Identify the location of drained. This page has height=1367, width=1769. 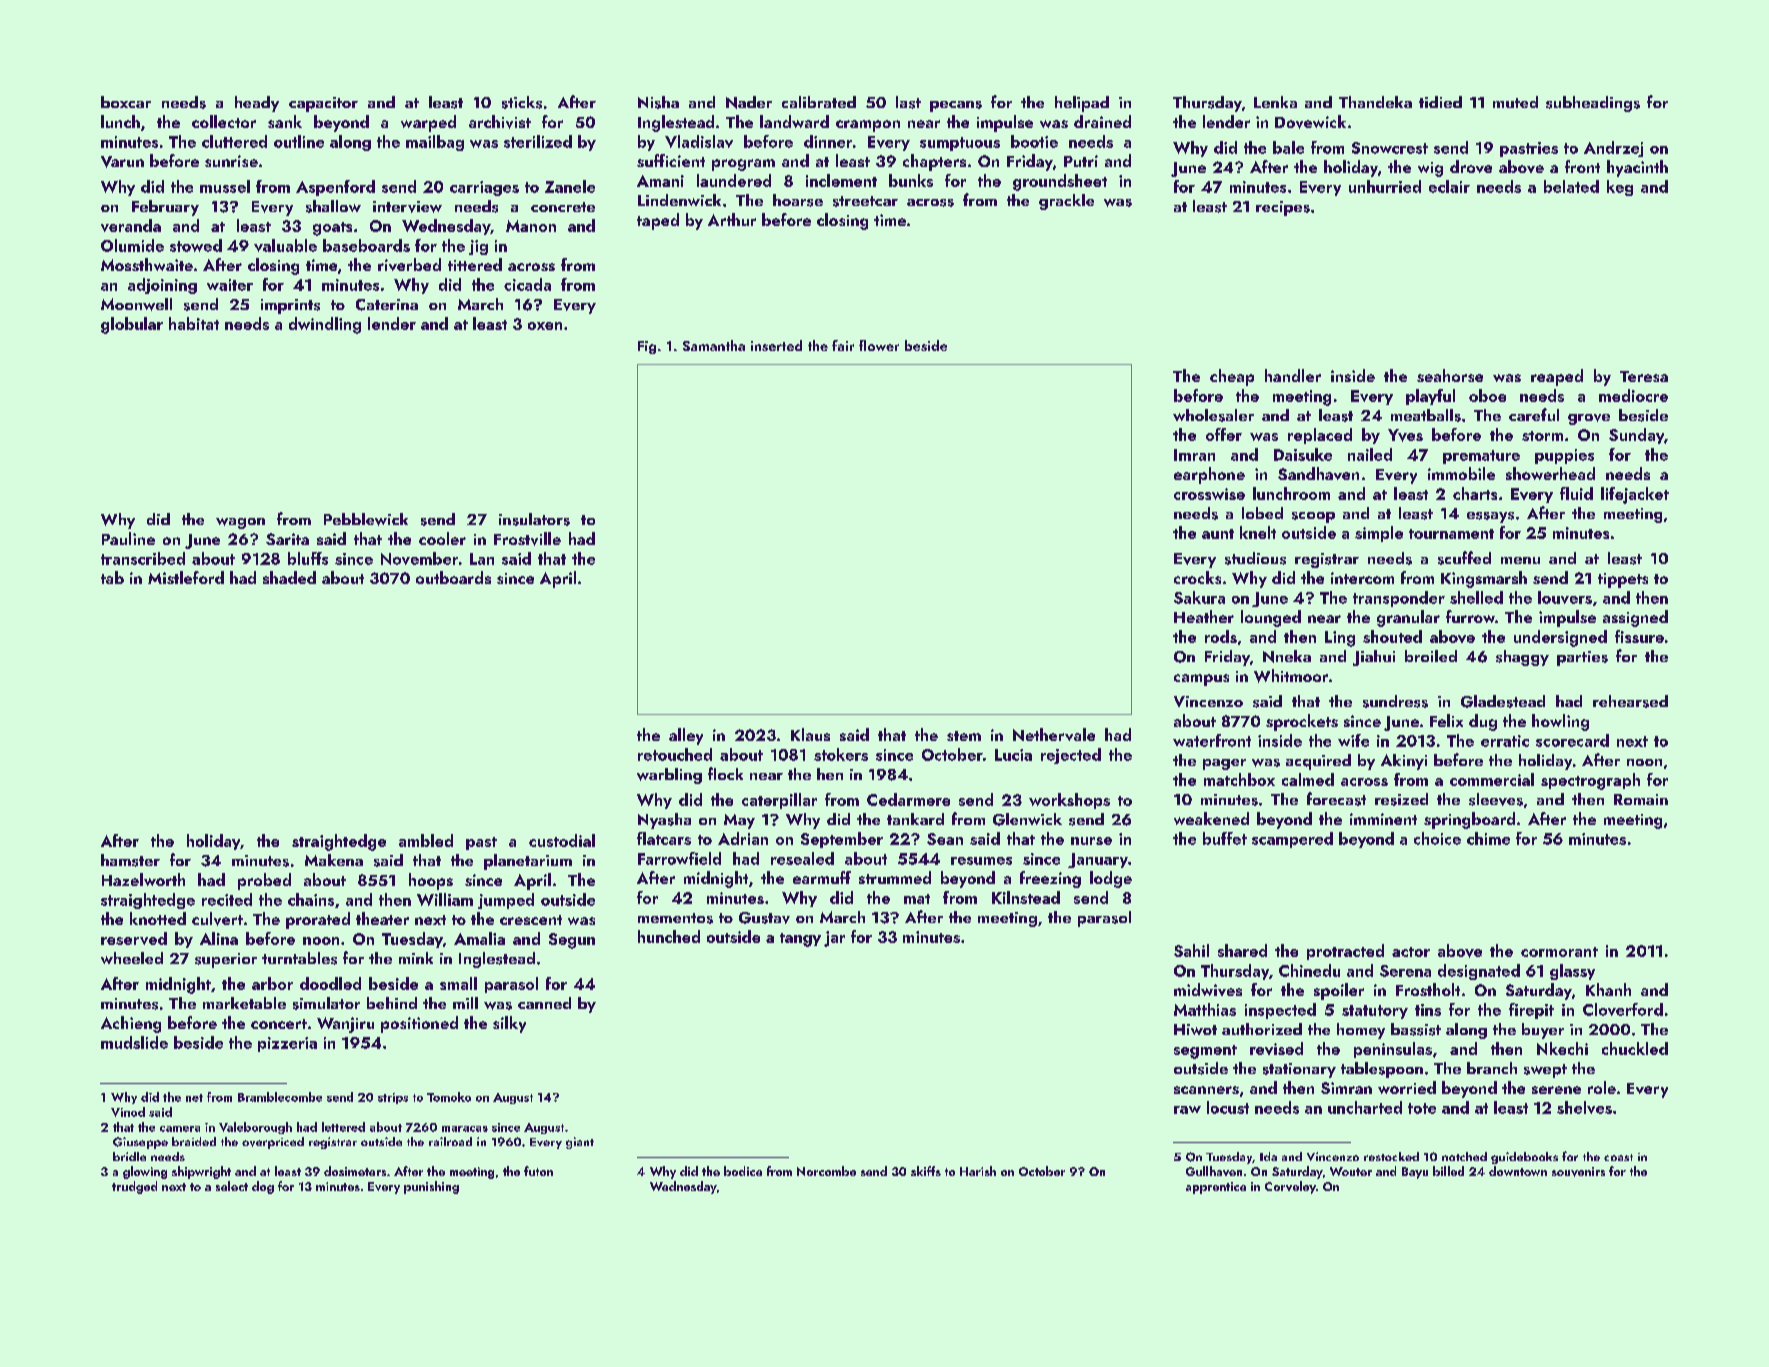
(1102, 121).
